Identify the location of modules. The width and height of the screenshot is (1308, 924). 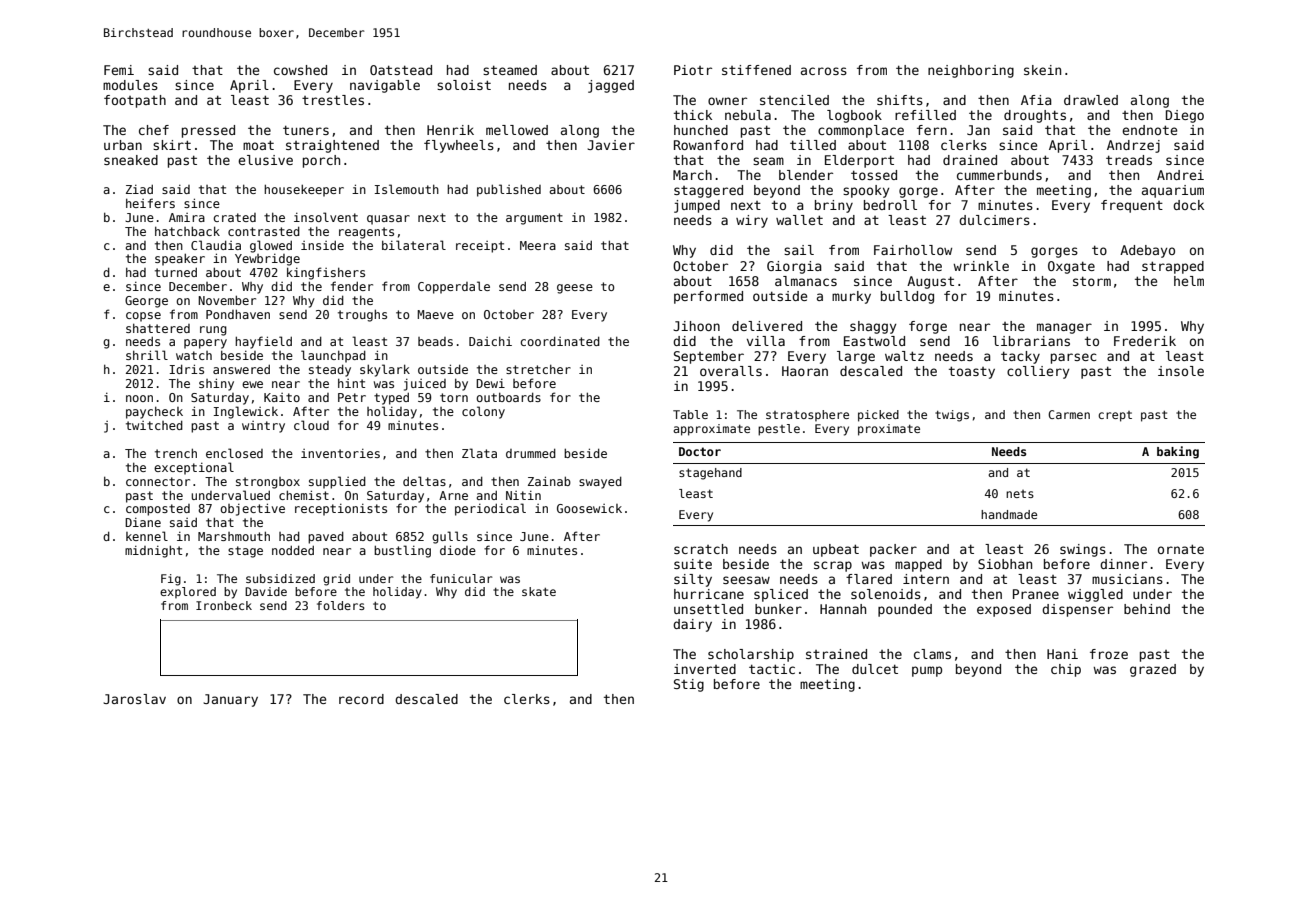
(130, 85).
